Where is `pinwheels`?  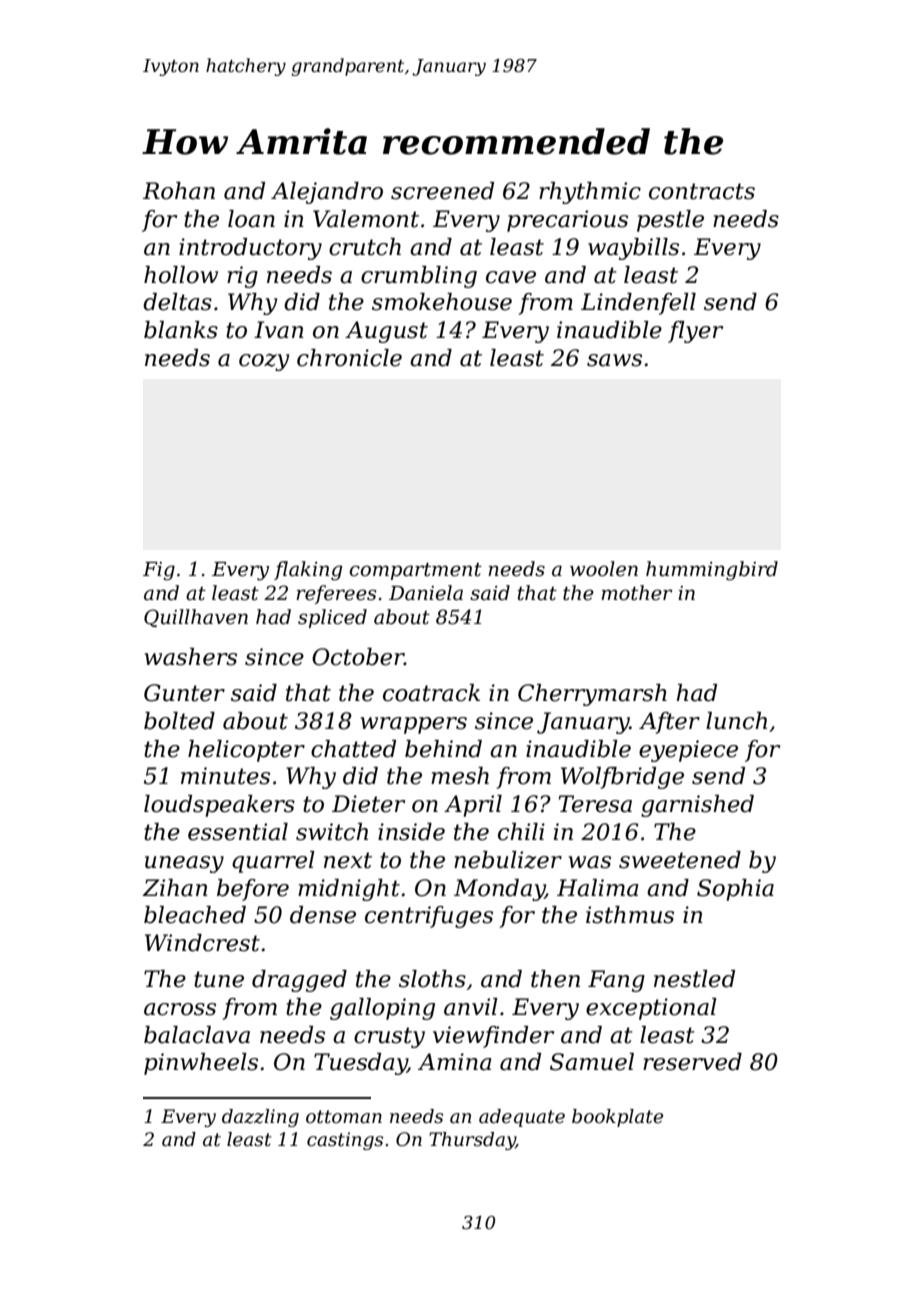 pinwheels is located at coordinates (201, 1064).
